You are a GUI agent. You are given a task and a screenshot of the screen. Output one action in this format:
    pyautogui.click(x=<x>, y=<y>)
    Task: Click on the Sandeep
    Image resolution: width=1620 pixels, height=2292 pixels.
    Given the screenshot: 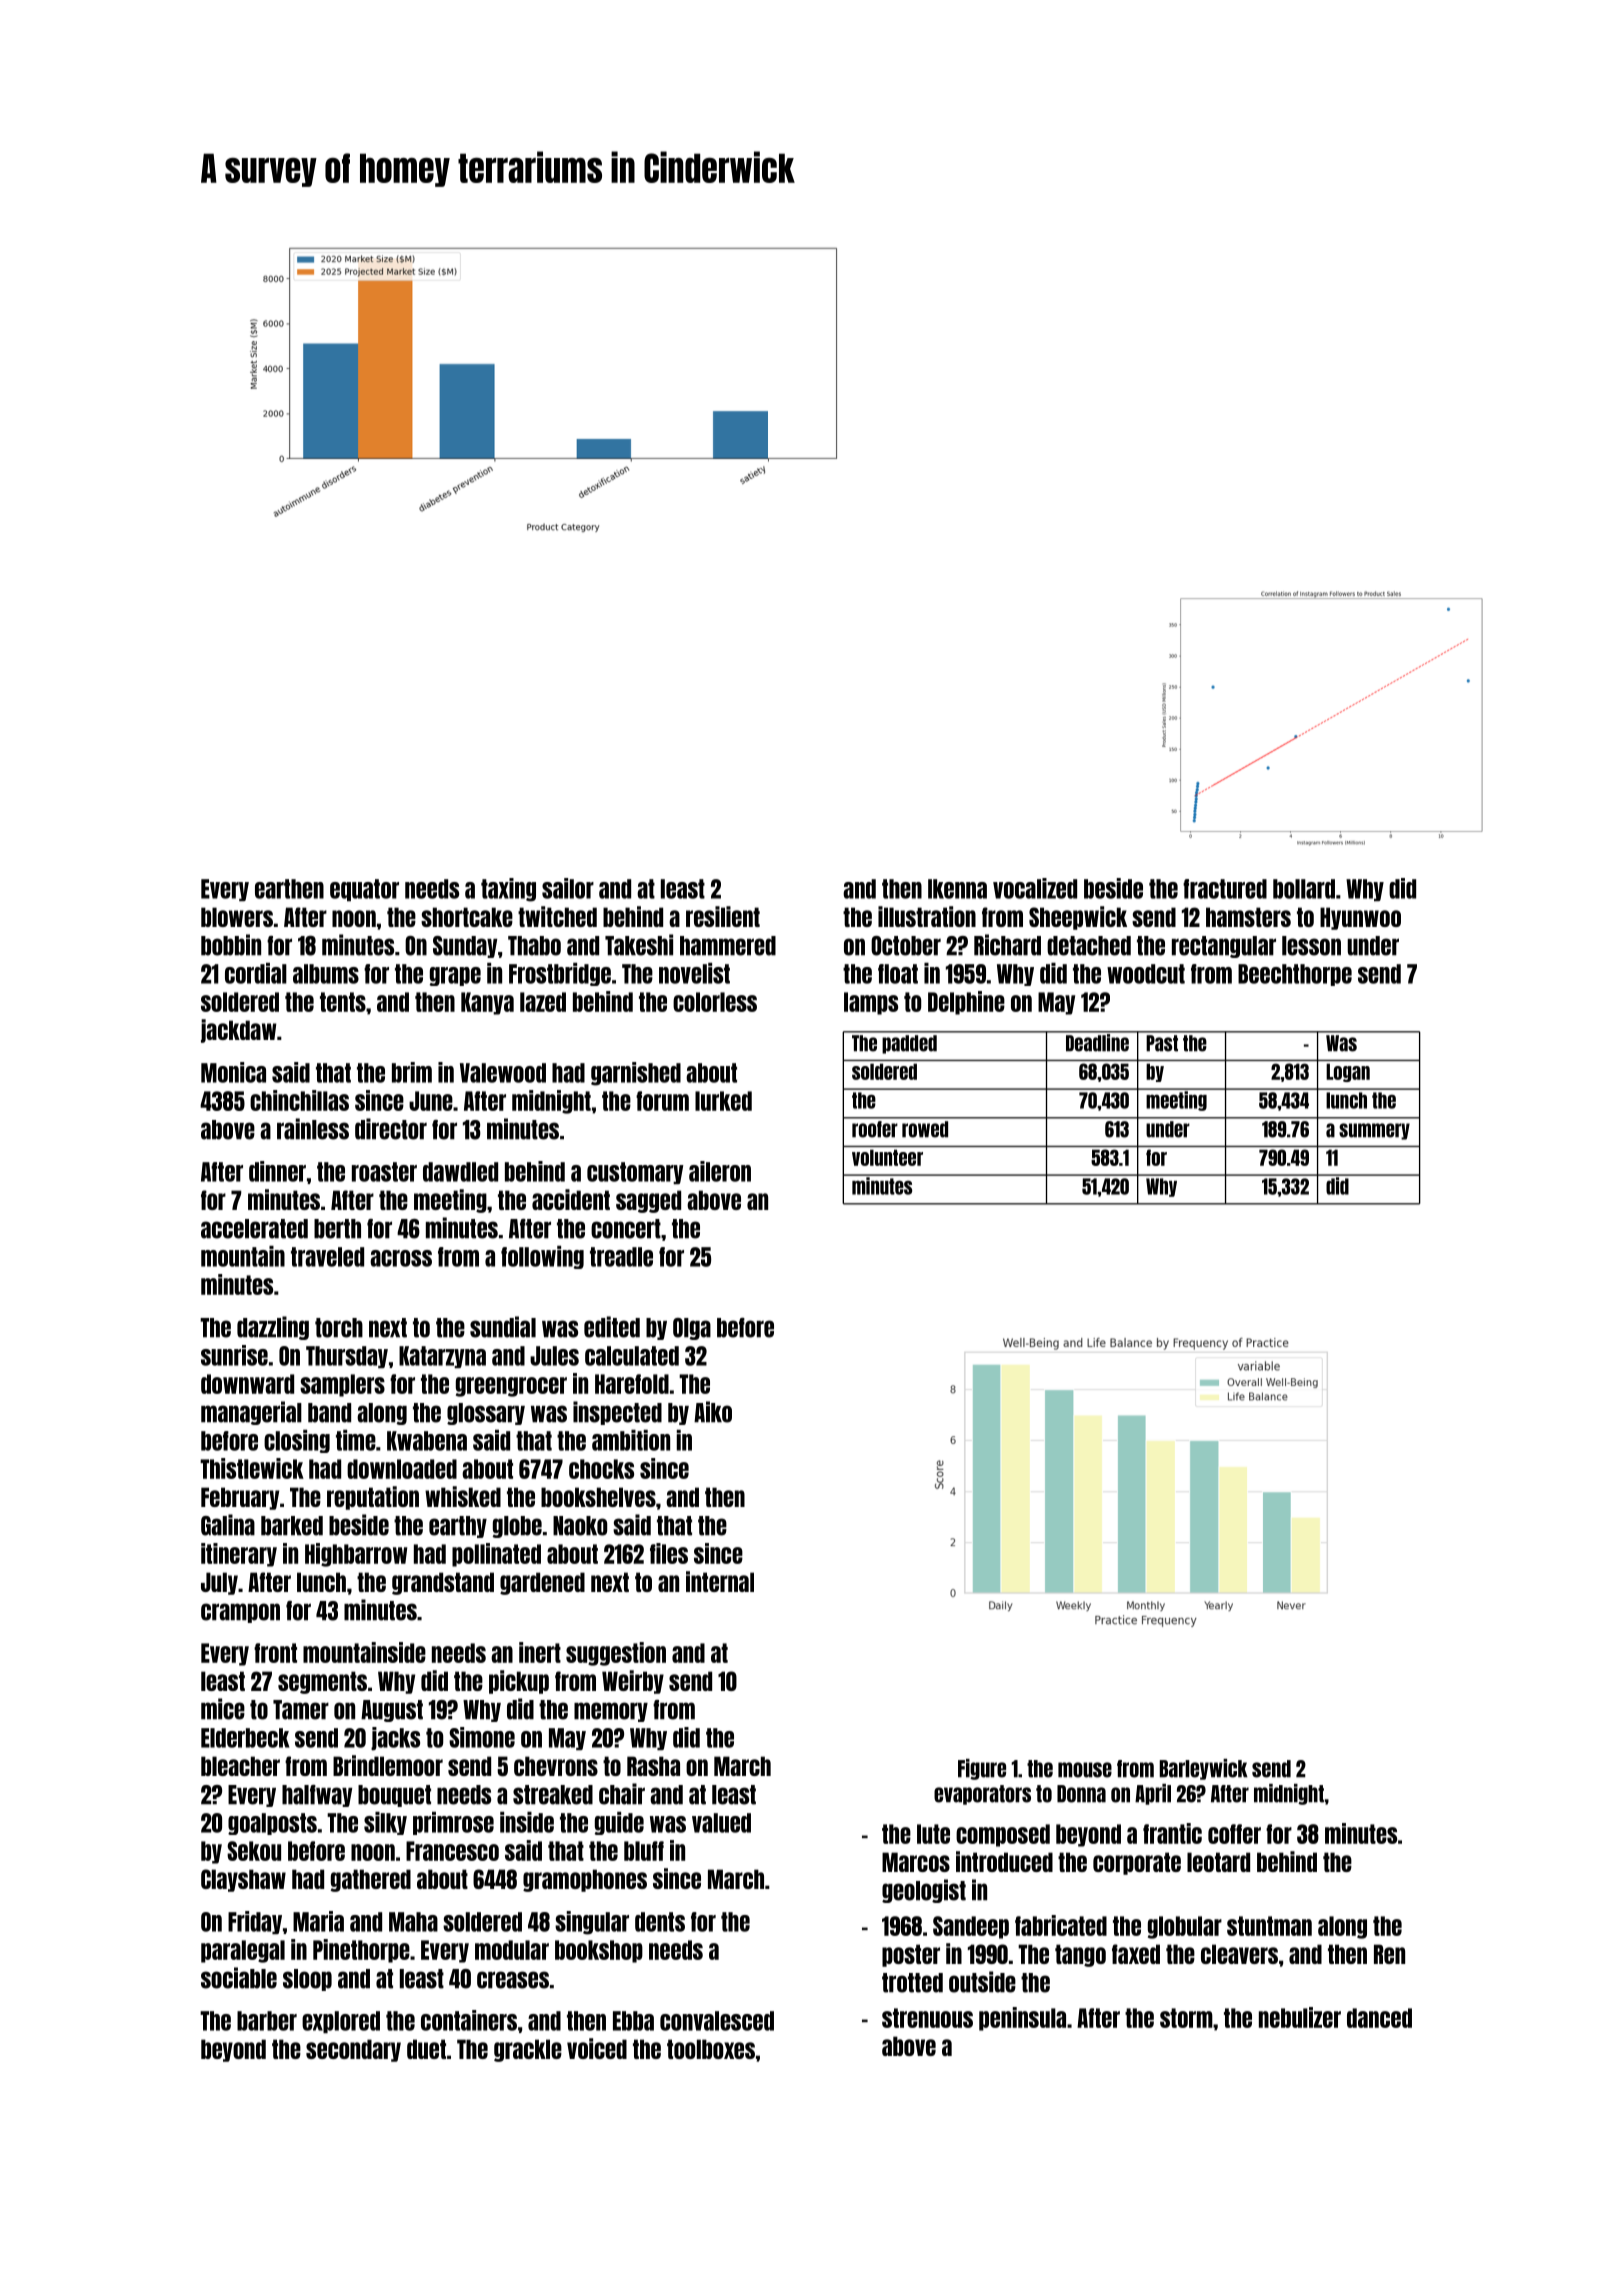 What is the action you would take?
    pyautogui.click(x=971, y=1927)
